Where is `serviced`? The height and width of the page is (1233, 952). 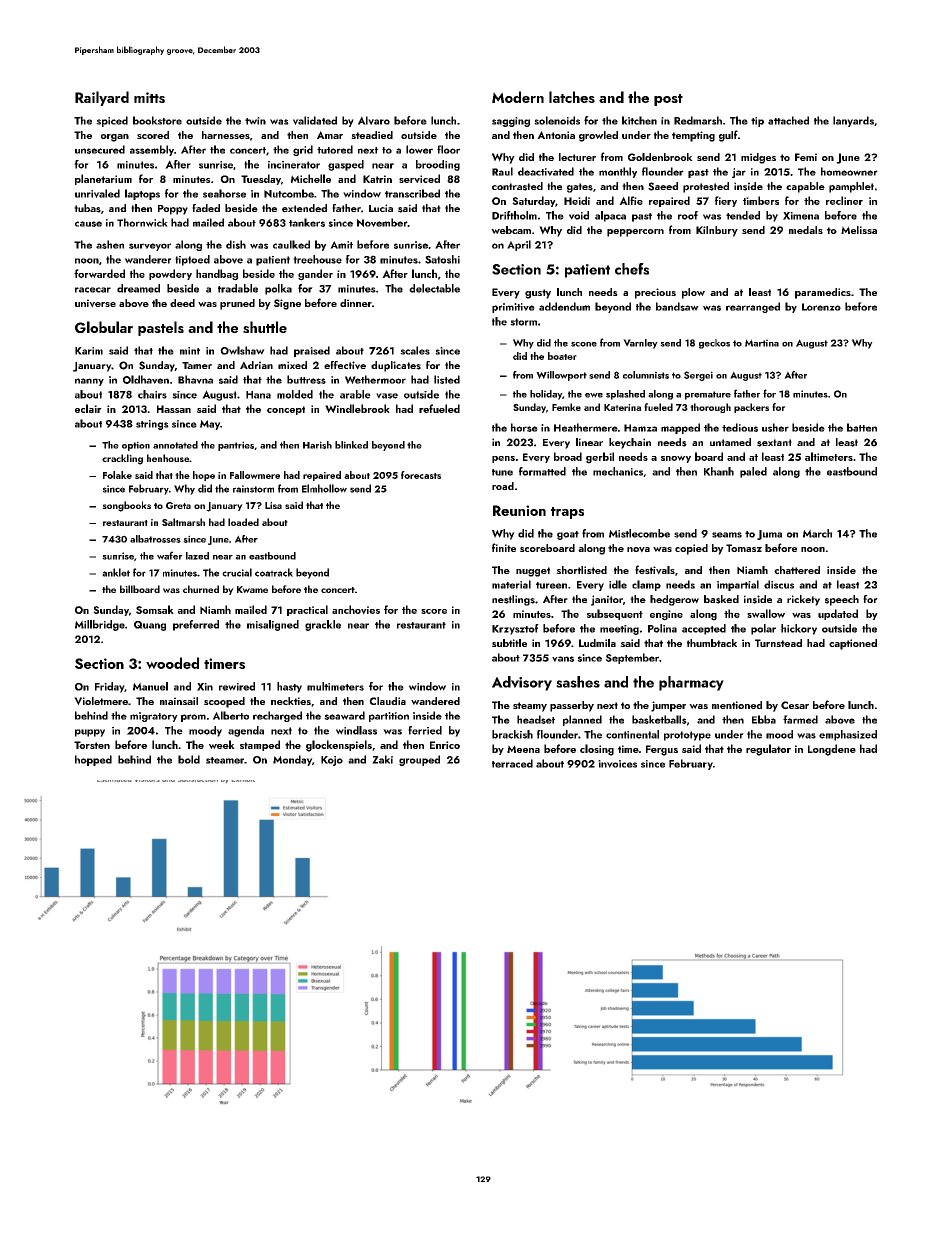
serviced is located at coordinates (419, 178).
